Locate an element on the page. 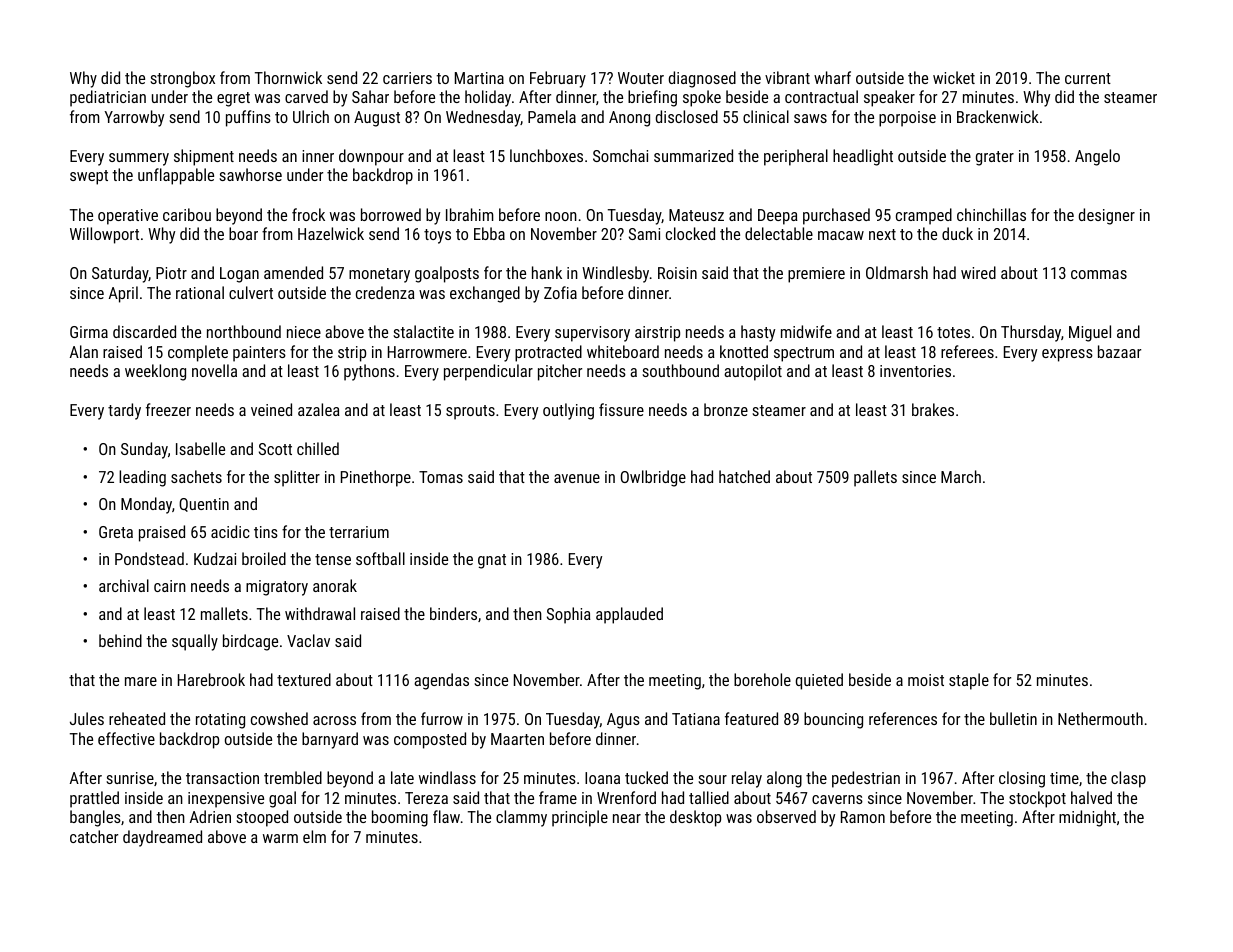 The width and height of the document is (1233, 952). March is located at coordinates (961, 476).
